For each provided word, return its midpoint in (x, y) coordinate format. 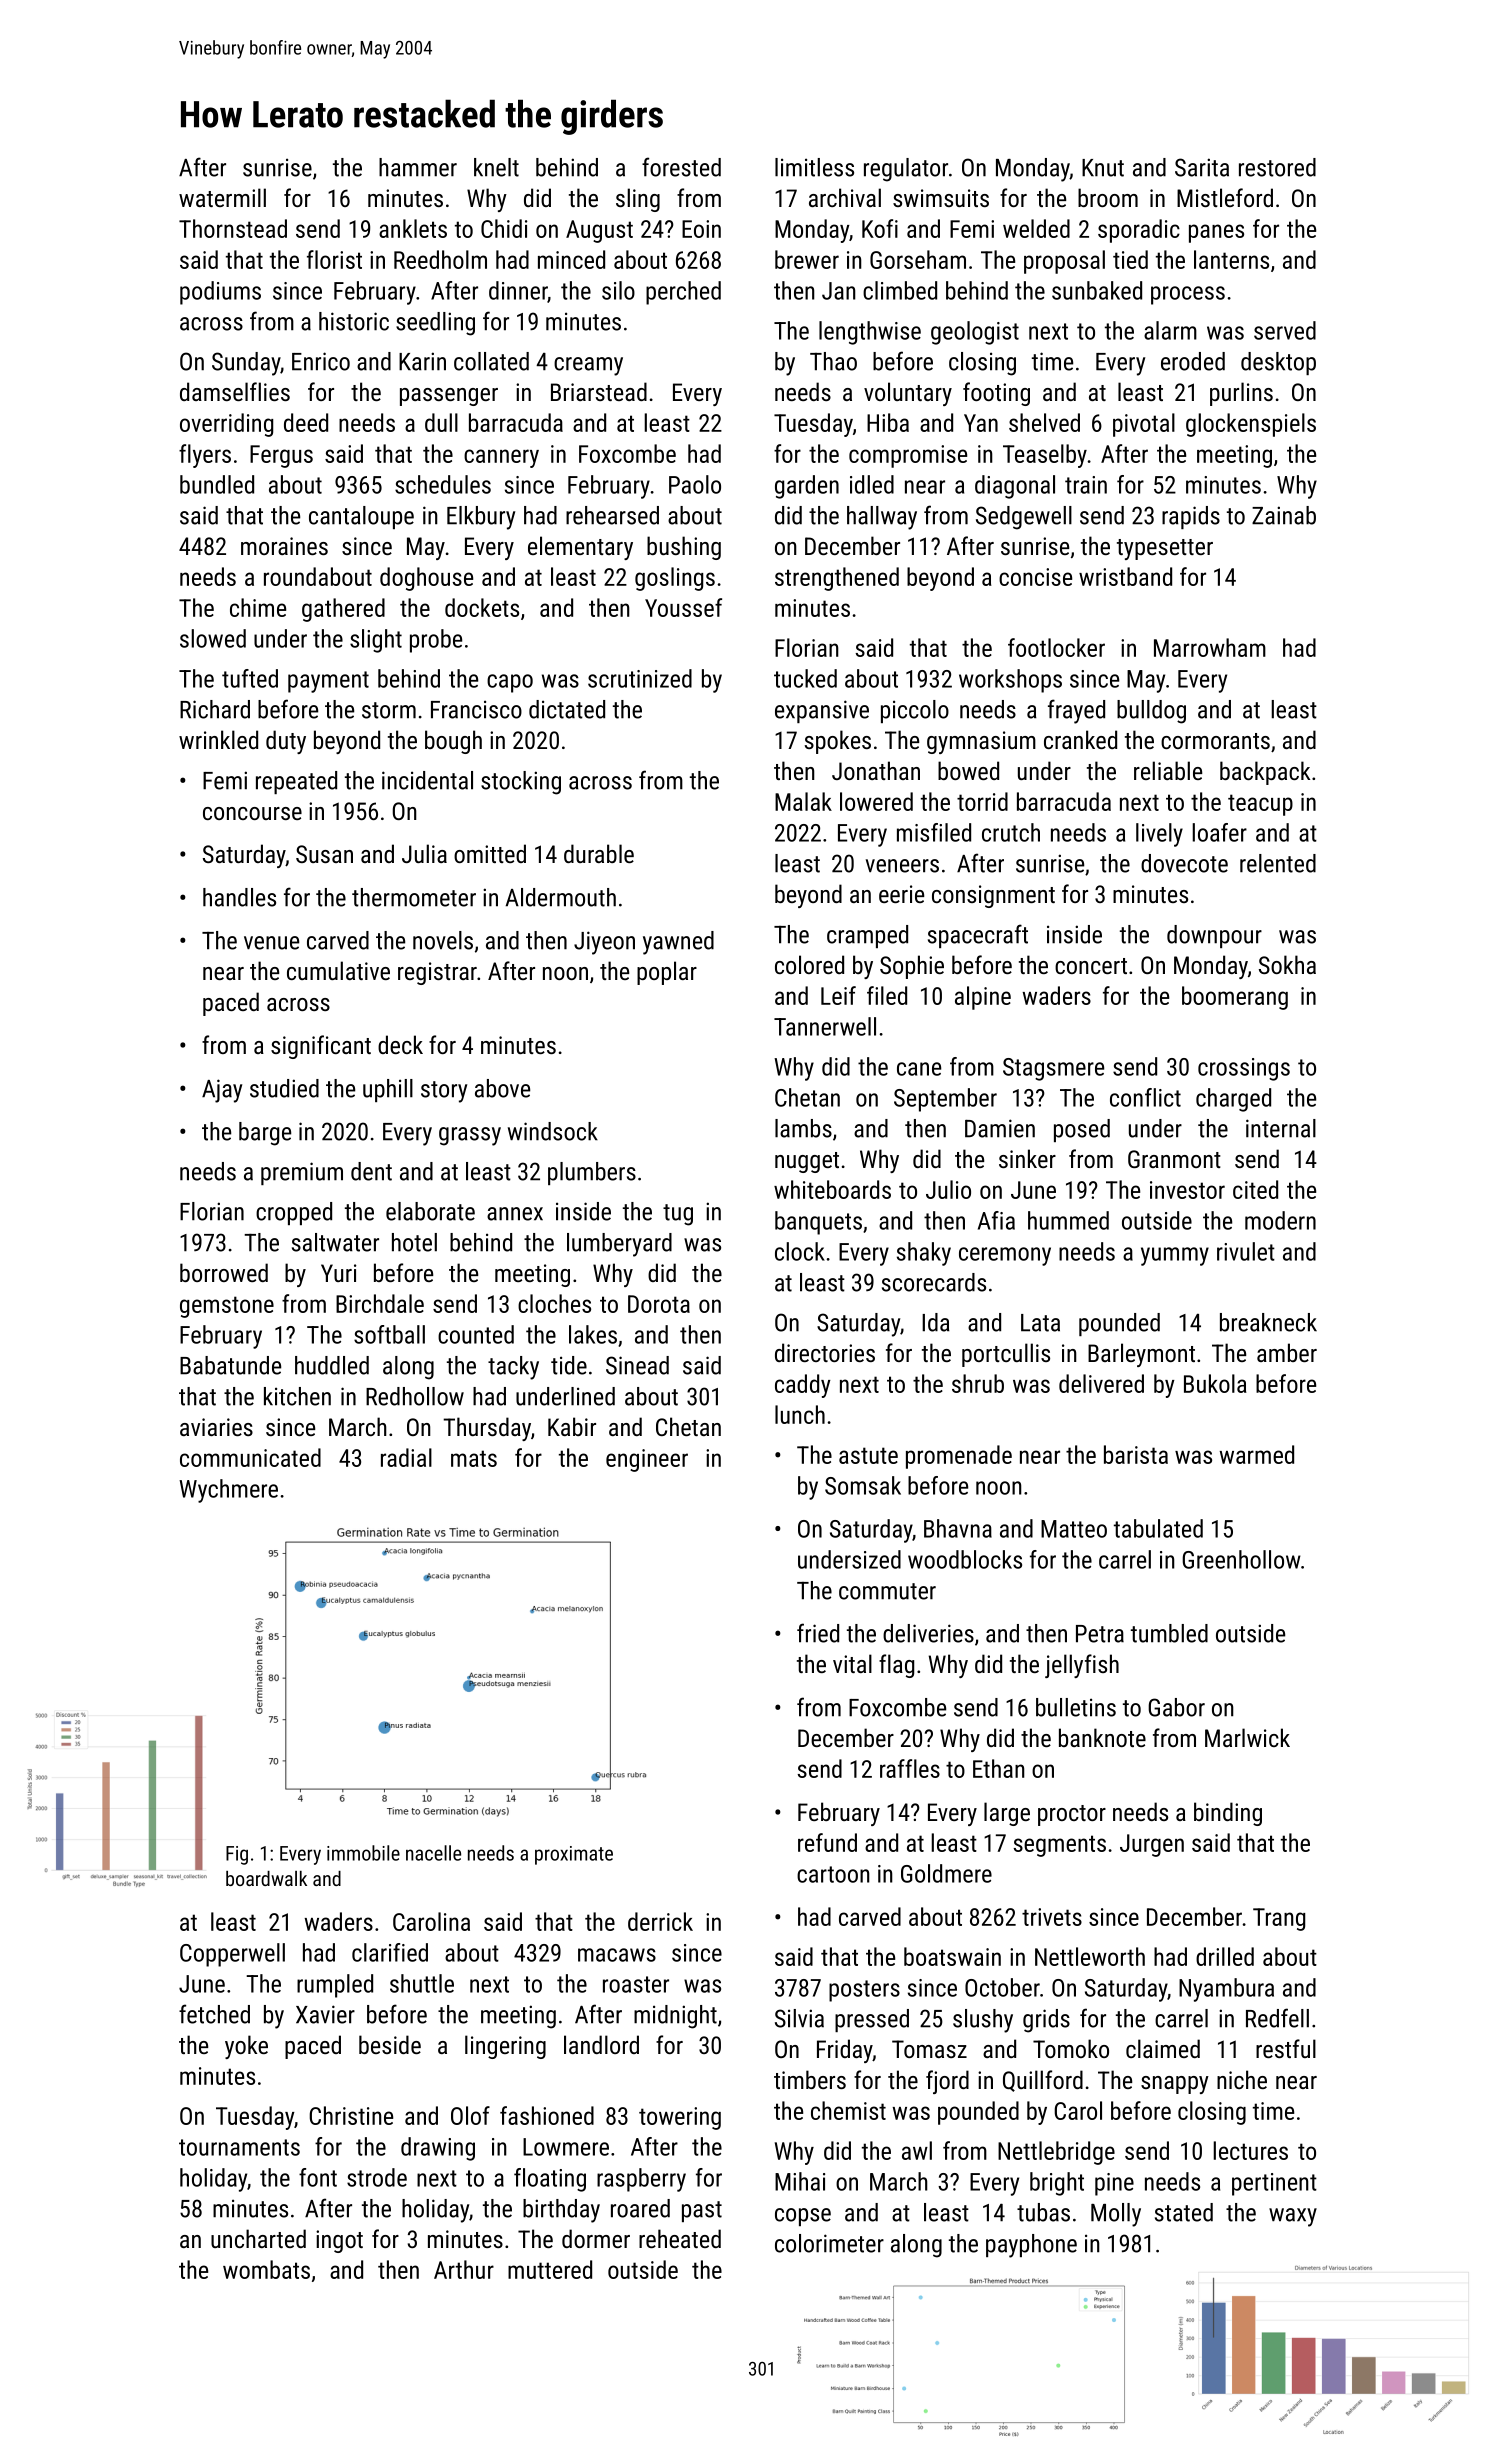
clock (800, 1251)
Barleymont (1141, 1355)
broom (1108, 197)
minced (571, 259)
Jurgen (1152, 1845)
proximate (574, 1855)
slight (376, 641)
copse (803, 2217)
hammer (418, 167)
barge (265, 1134)
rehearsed (612, 515)
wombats (266, 2269)
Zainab (1284, 515)
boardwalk (266, 1878)
